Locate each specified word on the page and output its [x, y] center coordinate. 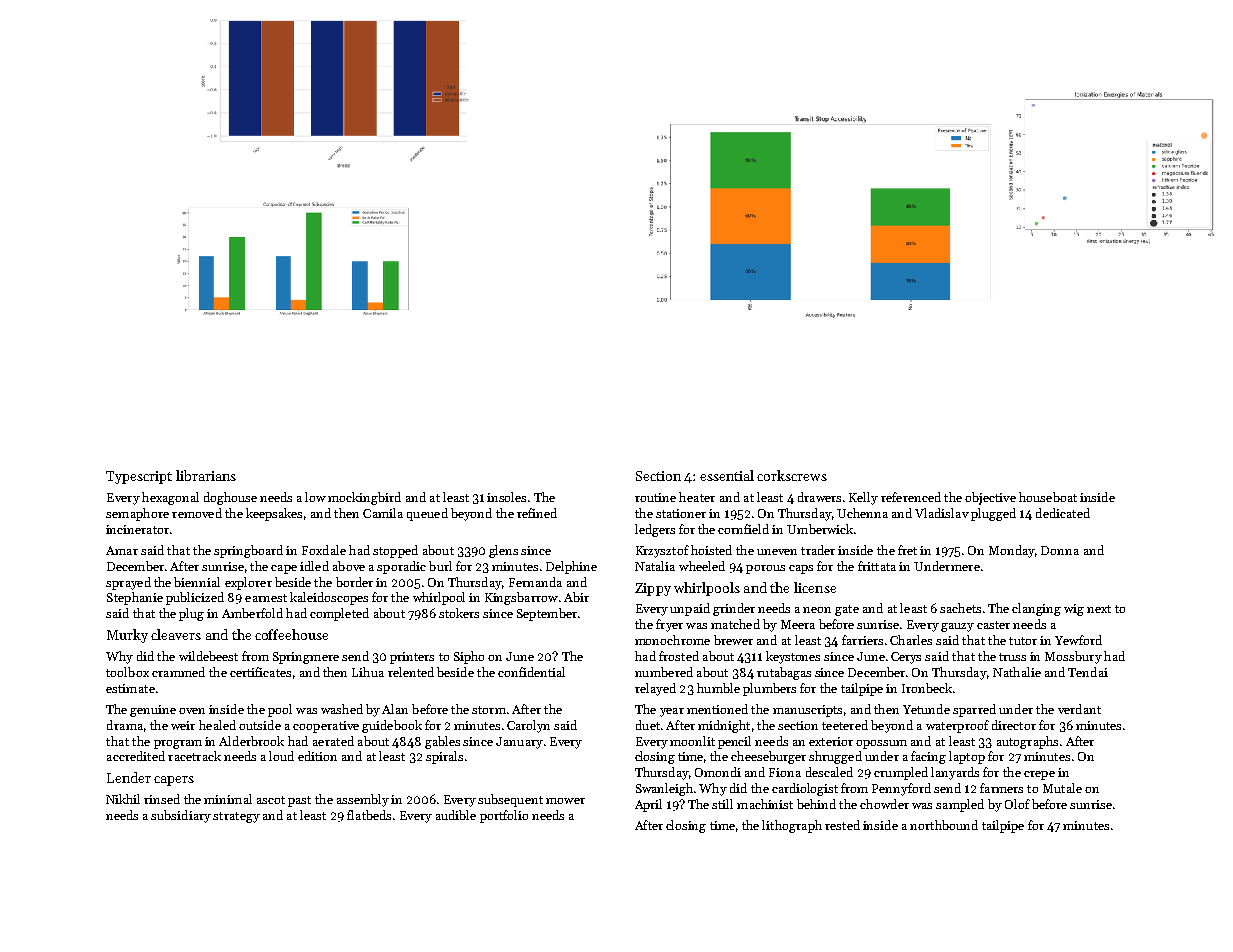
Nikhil [123, 799]
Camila [383, 513]
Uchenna [862, 513]
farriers [862, 640]
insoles [506, 497]
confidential [531, 672]
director [1014, 725]
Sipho [469, 657]
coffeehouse [291, 634]
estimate [130, 688]
